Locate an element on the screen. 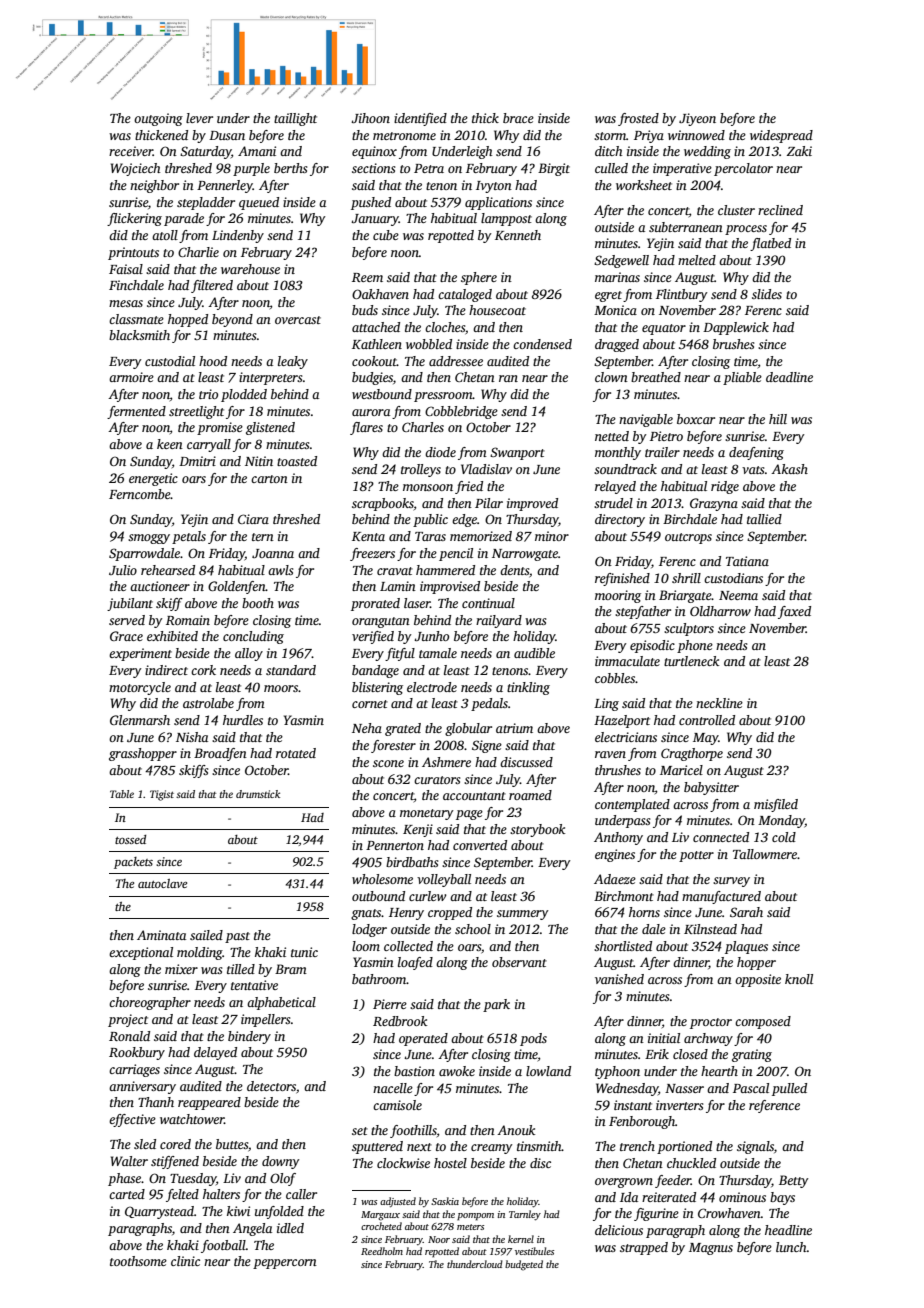 The height and width of the screenshot is (1308, 924). Tarnley is located at coordinates (525, 1215).
